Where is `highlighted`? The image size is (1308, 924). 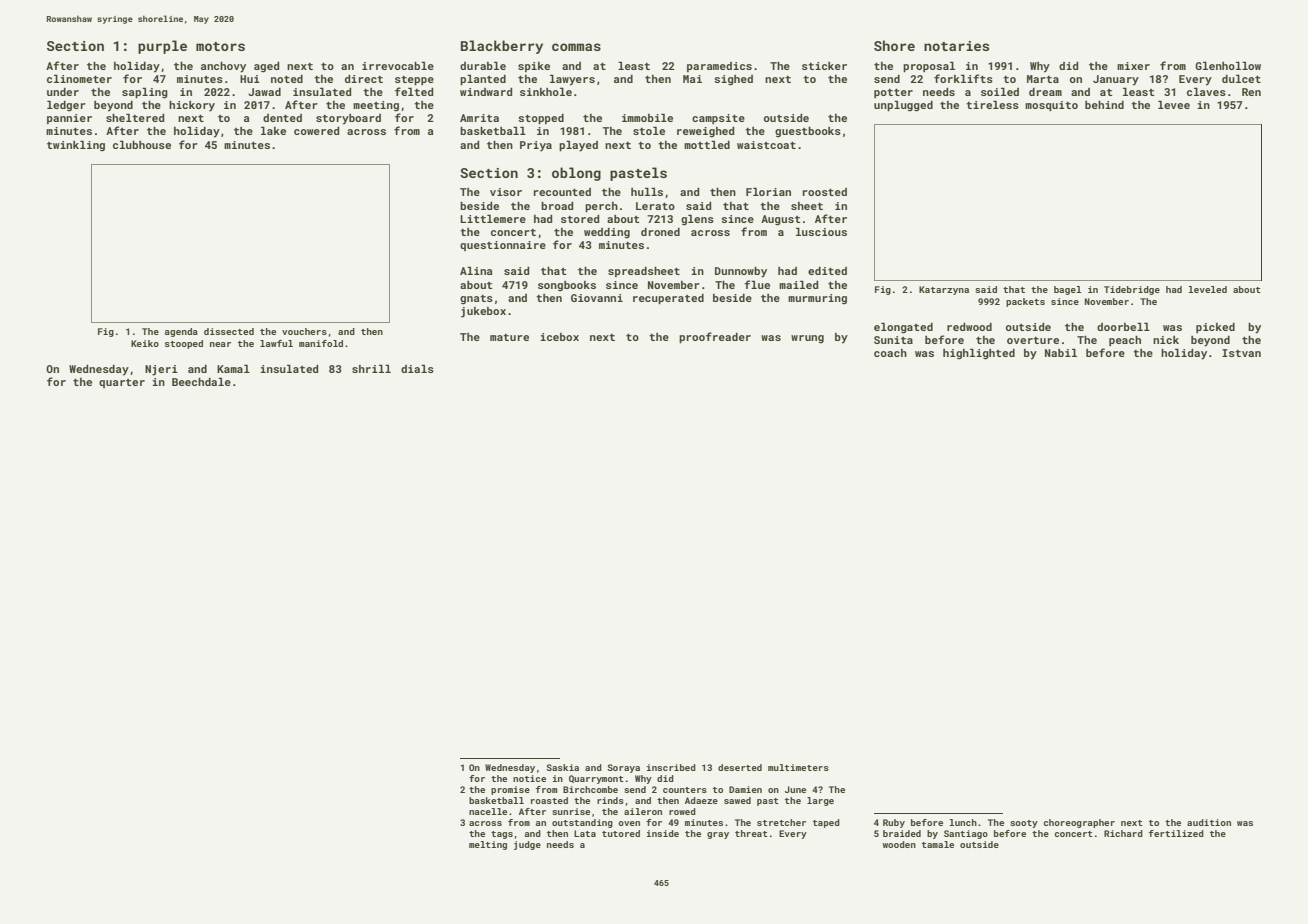
highlighted is located at coordinates (979, 354).
